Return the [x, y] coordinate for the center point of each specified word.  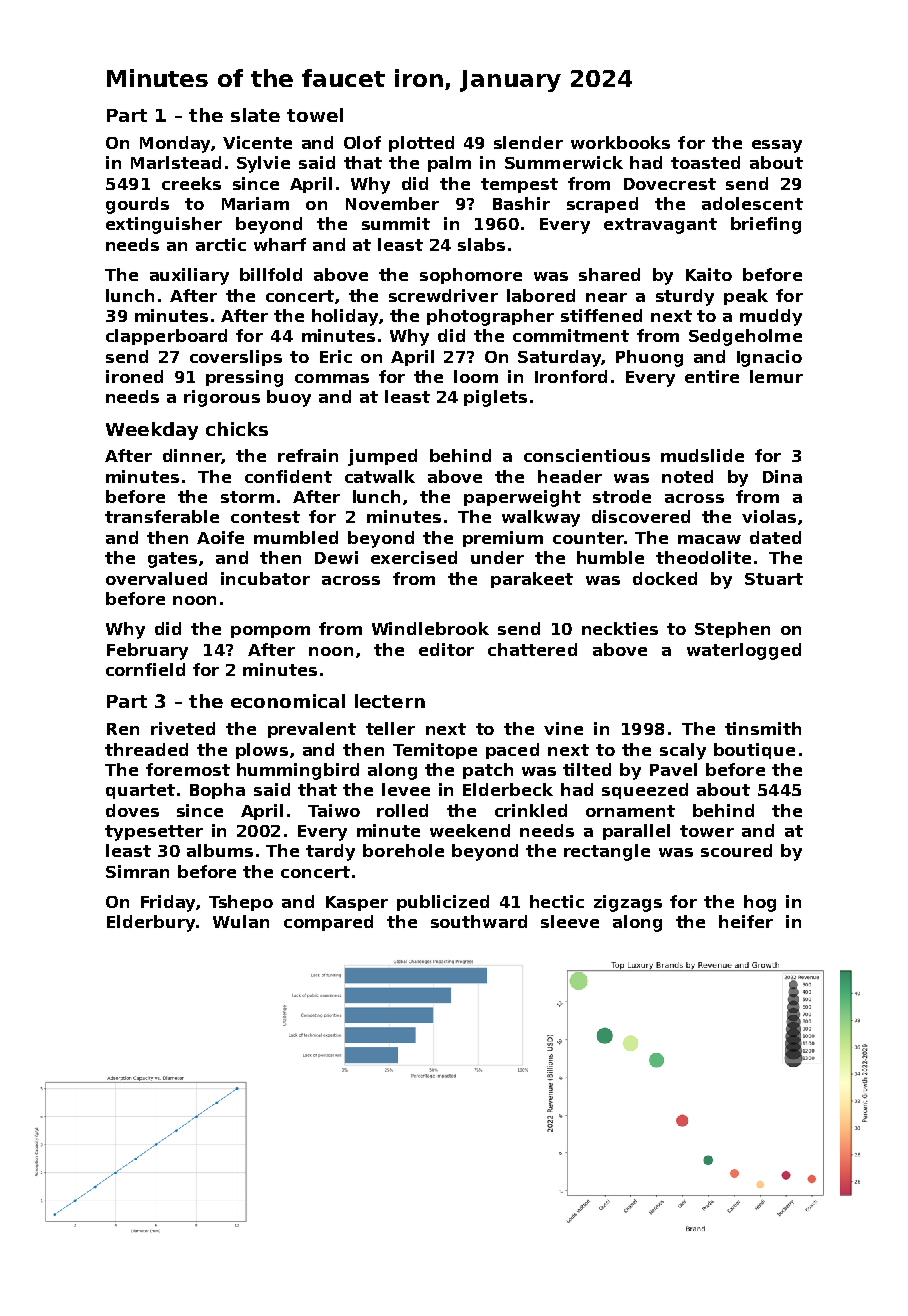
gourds [137, 205]
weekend [470, 830]
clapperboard [166, 337]
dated [775, 537]
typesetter [154, 833]
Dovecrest [670, 184]
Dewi [336, 557]
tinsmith [763, 728]
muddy [771, 317]
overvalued [156, 578]
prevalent [312, 730]
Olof [362, 142]
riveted [183, 728]
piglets [495, 398]
